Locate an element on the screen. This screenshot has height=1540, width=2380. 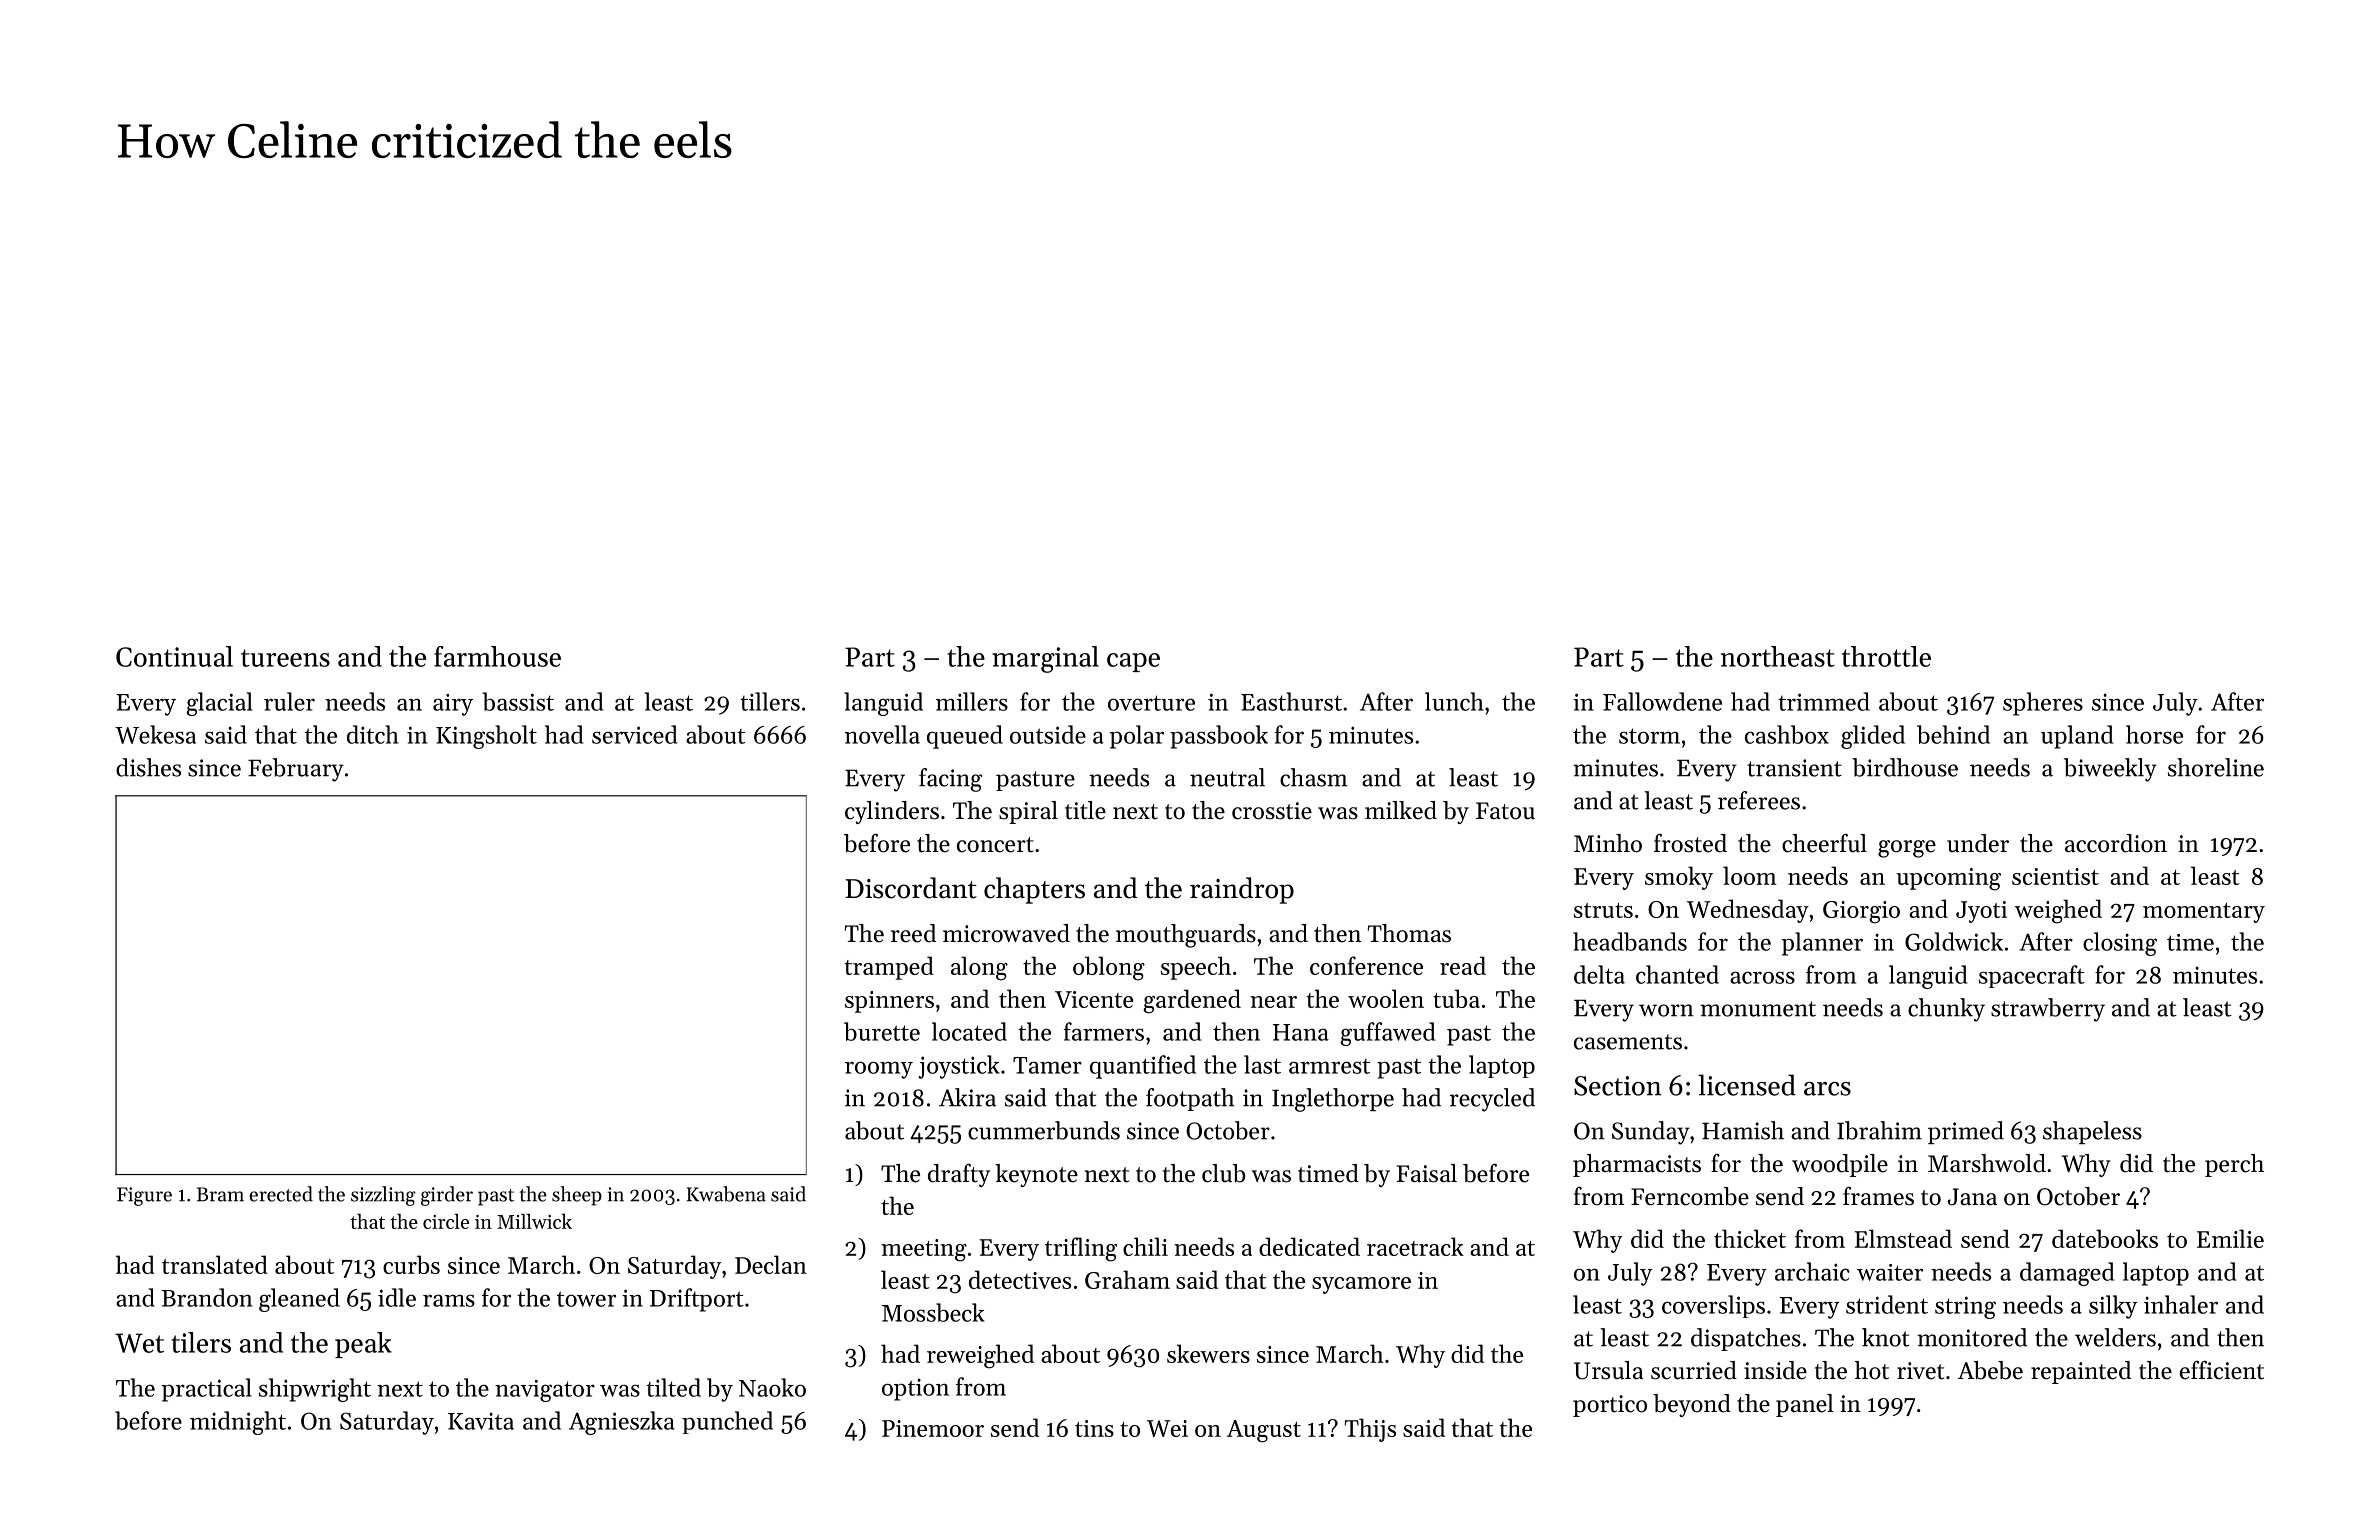
transient is located at coordinates (1794, 768).
